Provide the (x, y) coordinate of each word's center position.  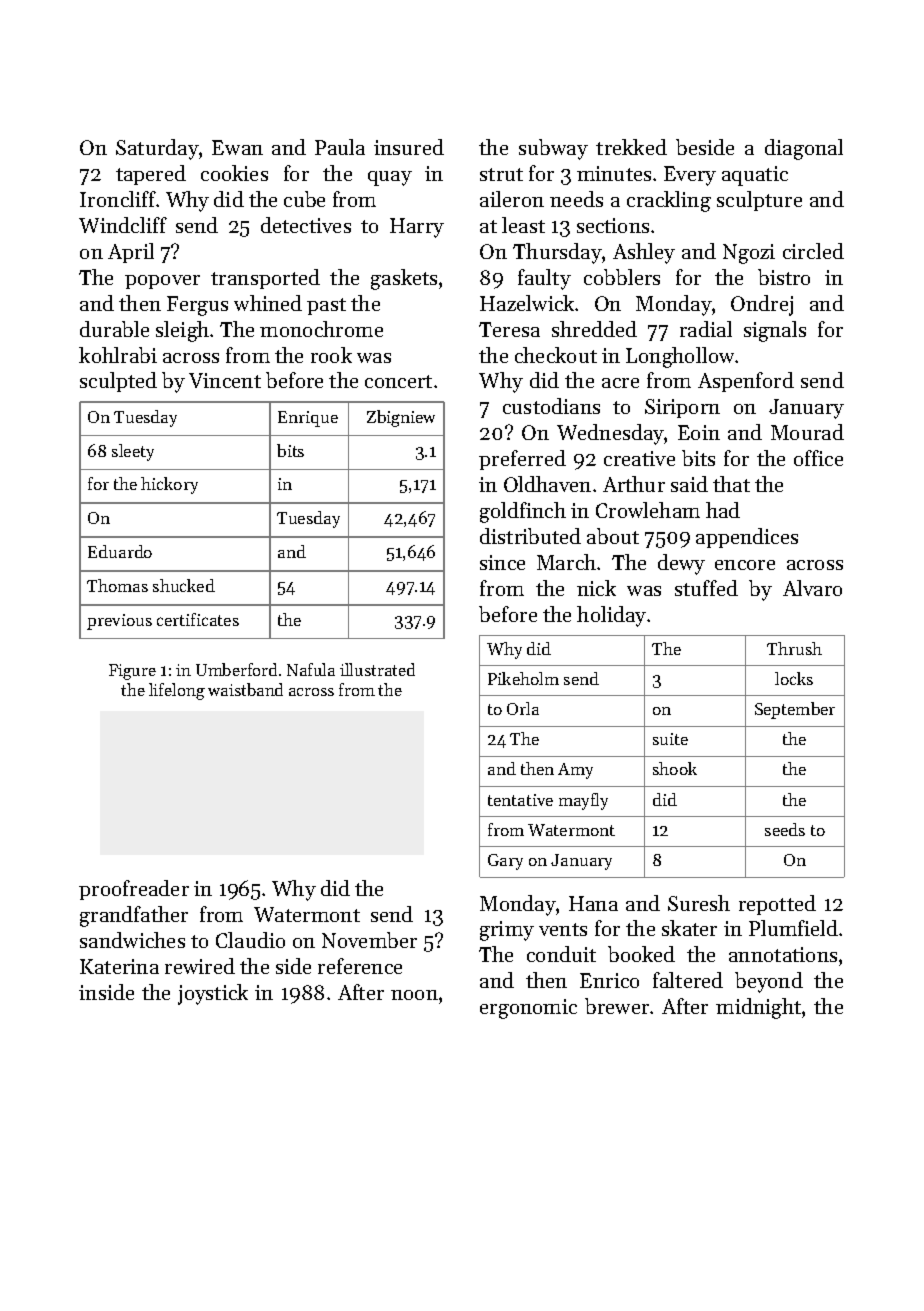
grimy (507, 931)
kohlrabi (118, 355)
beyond (769, 982)
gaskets (404, 279)
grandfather (134, 916)
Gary (505, 862)
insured (409, 147)
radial (706, 329)
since (502, 562)
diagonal (804, 149)
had (723, 510)
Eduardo (120, 551)
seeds (785, 829)
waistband (245, 689)
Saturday (157, 149)
